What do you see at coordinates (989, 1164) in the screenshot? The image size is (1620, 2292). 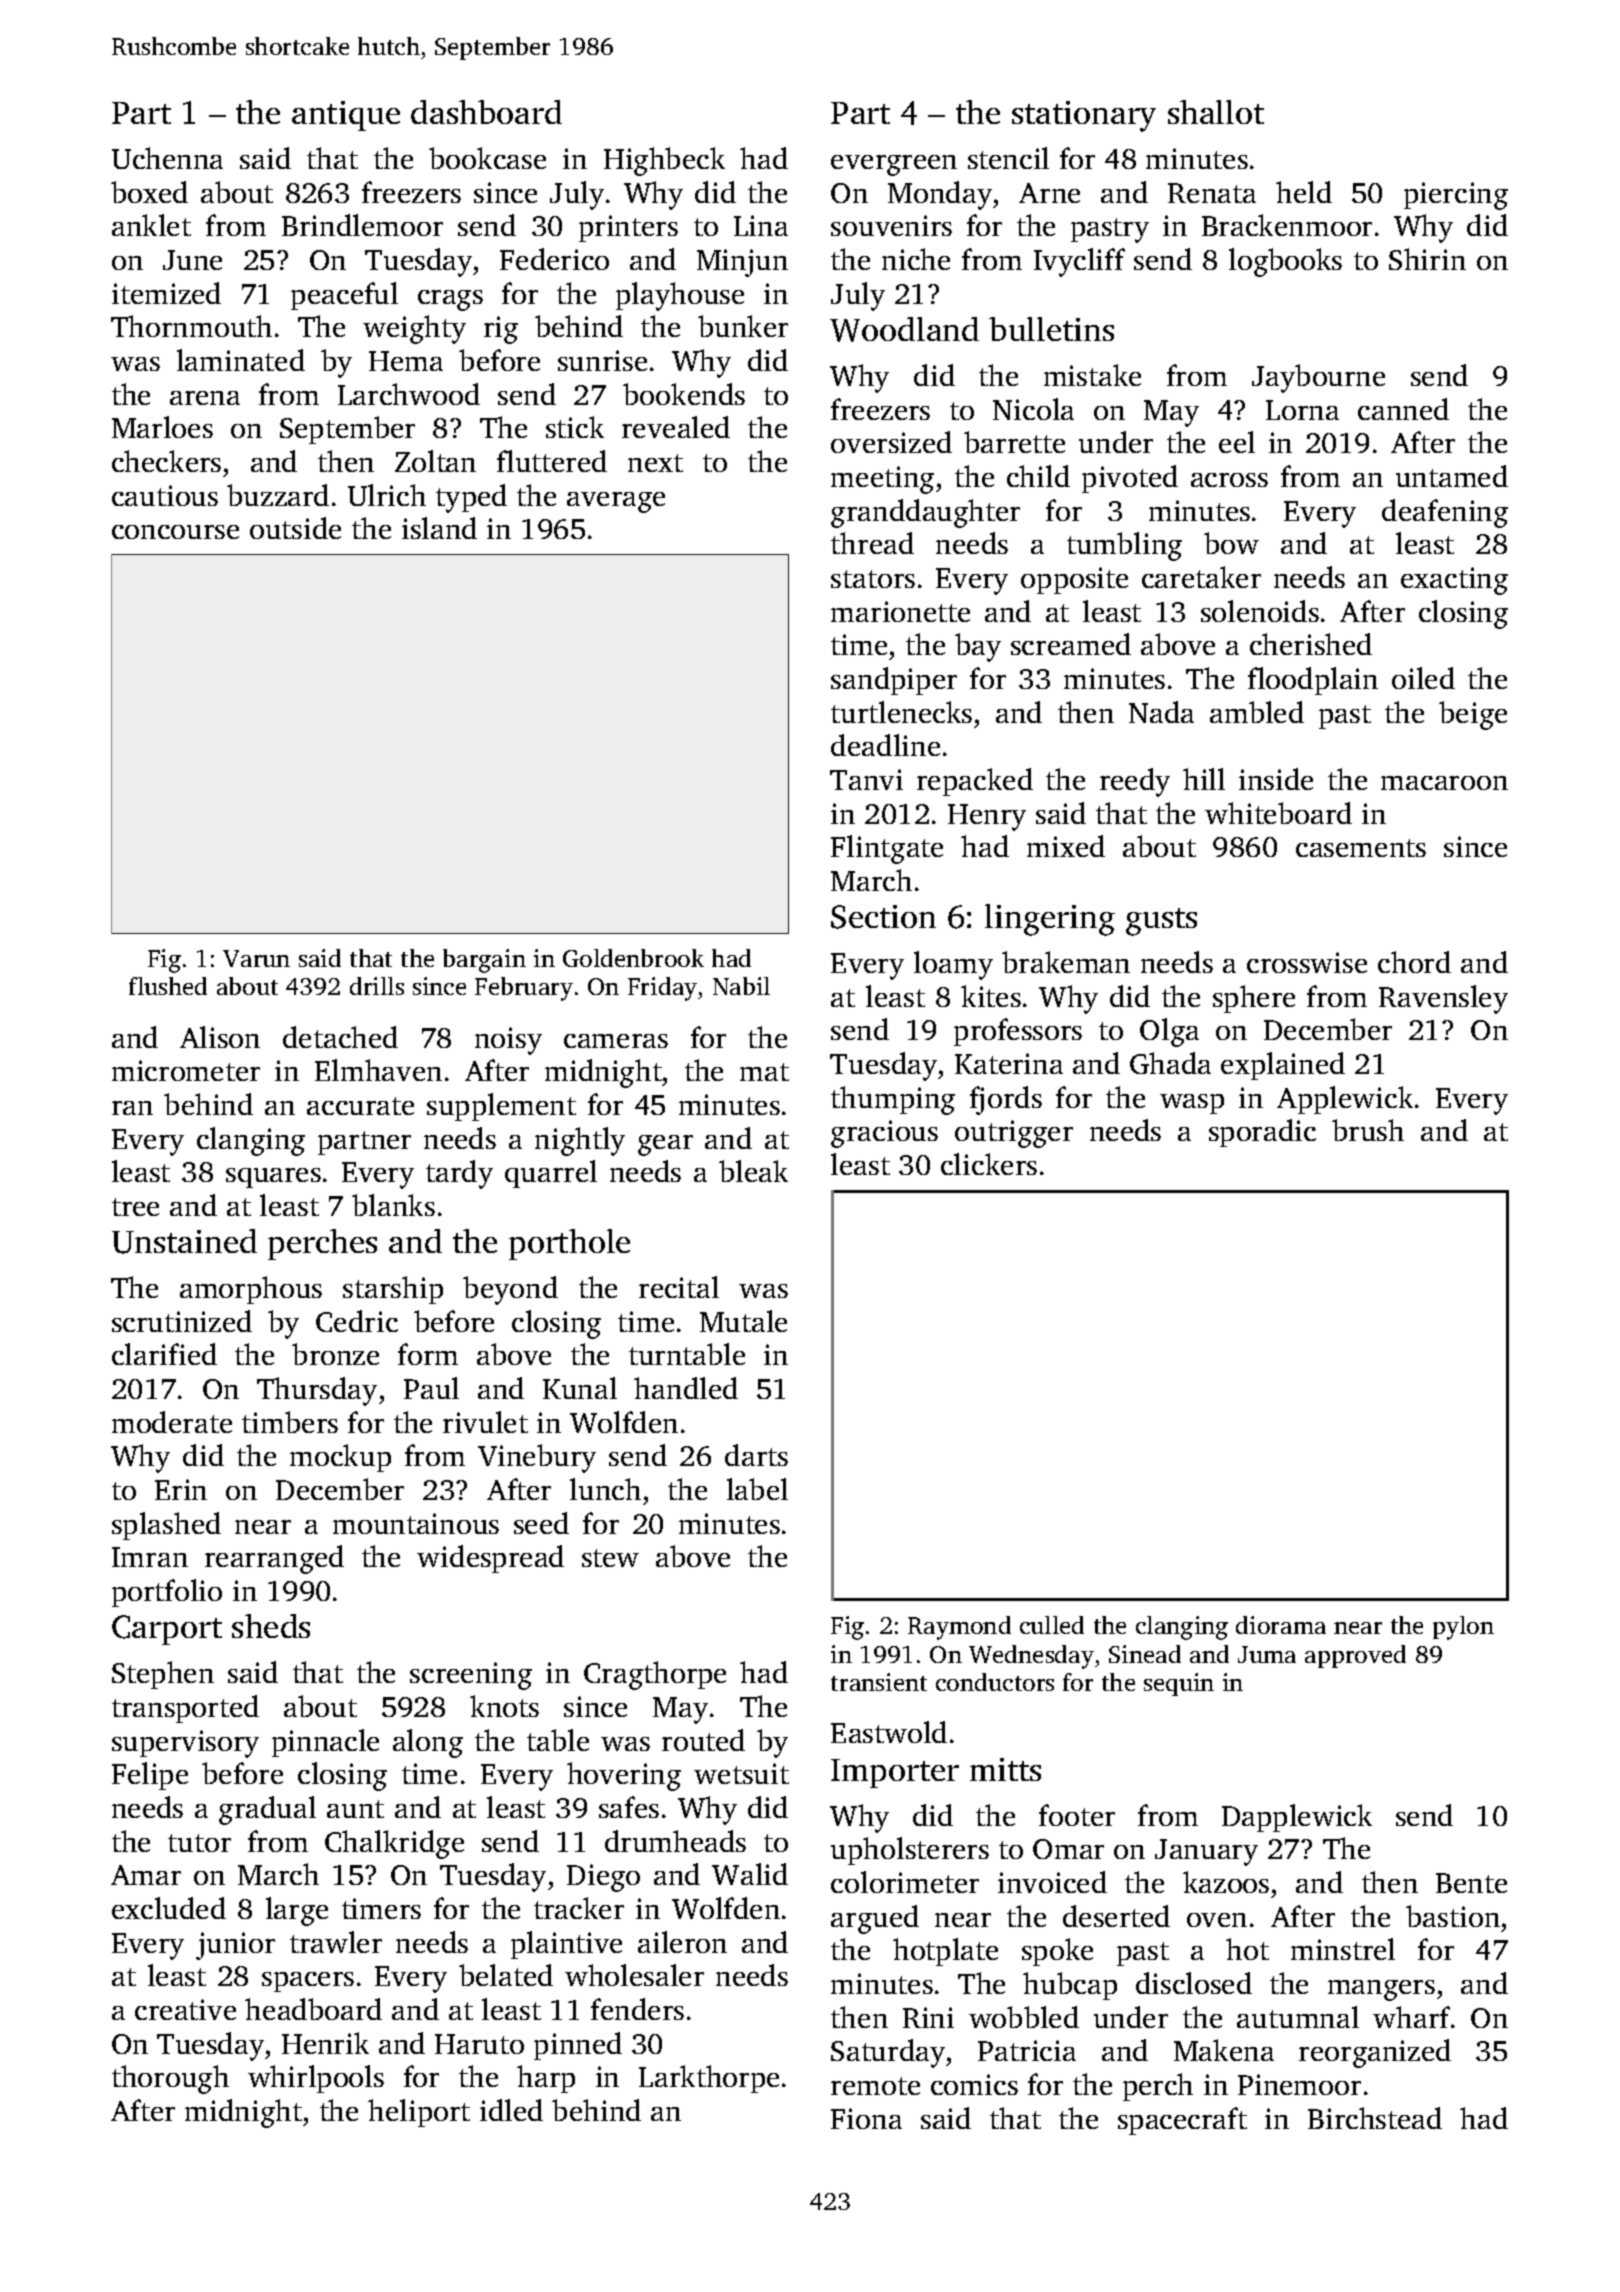 I see `clickers` at bounding box center [989, 1164].
